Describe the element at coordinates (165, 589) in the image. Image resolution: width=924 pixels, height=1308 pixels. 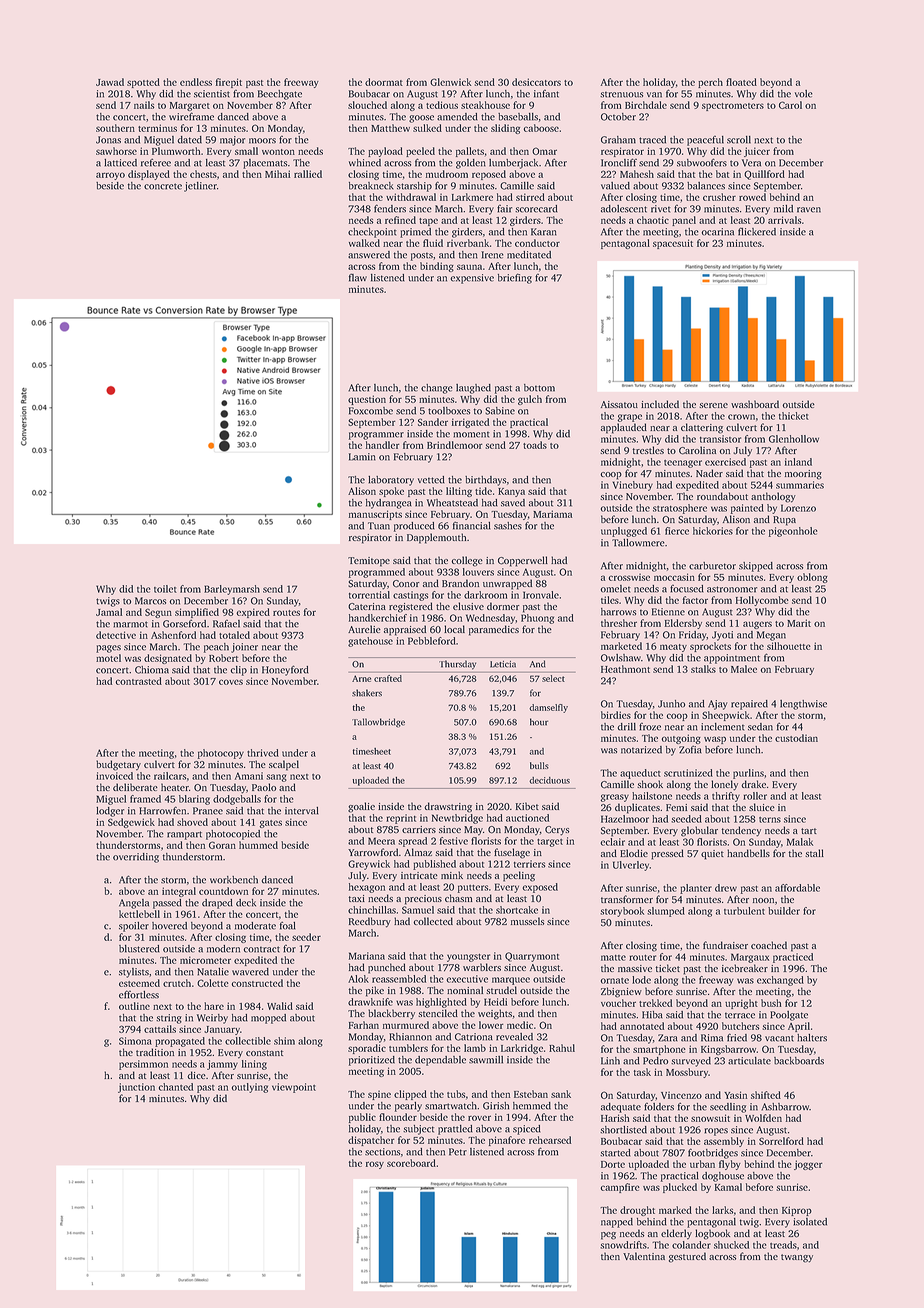
I see `toilet` at that location.
